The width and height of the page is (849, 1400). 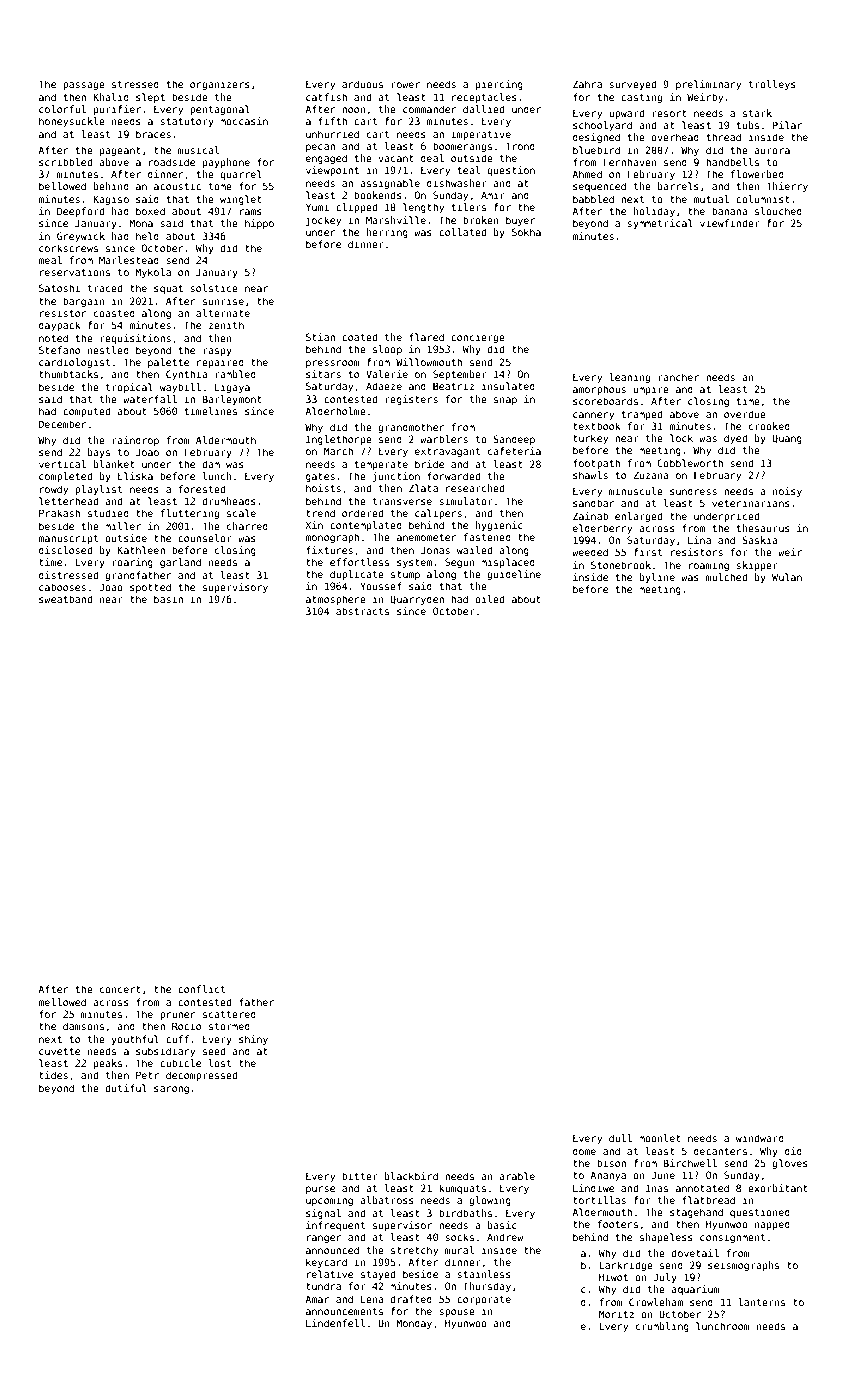 What do you see at coordinates (453, 386) in the page?
I see `Beatriz` at bounding box center [453, 386].
